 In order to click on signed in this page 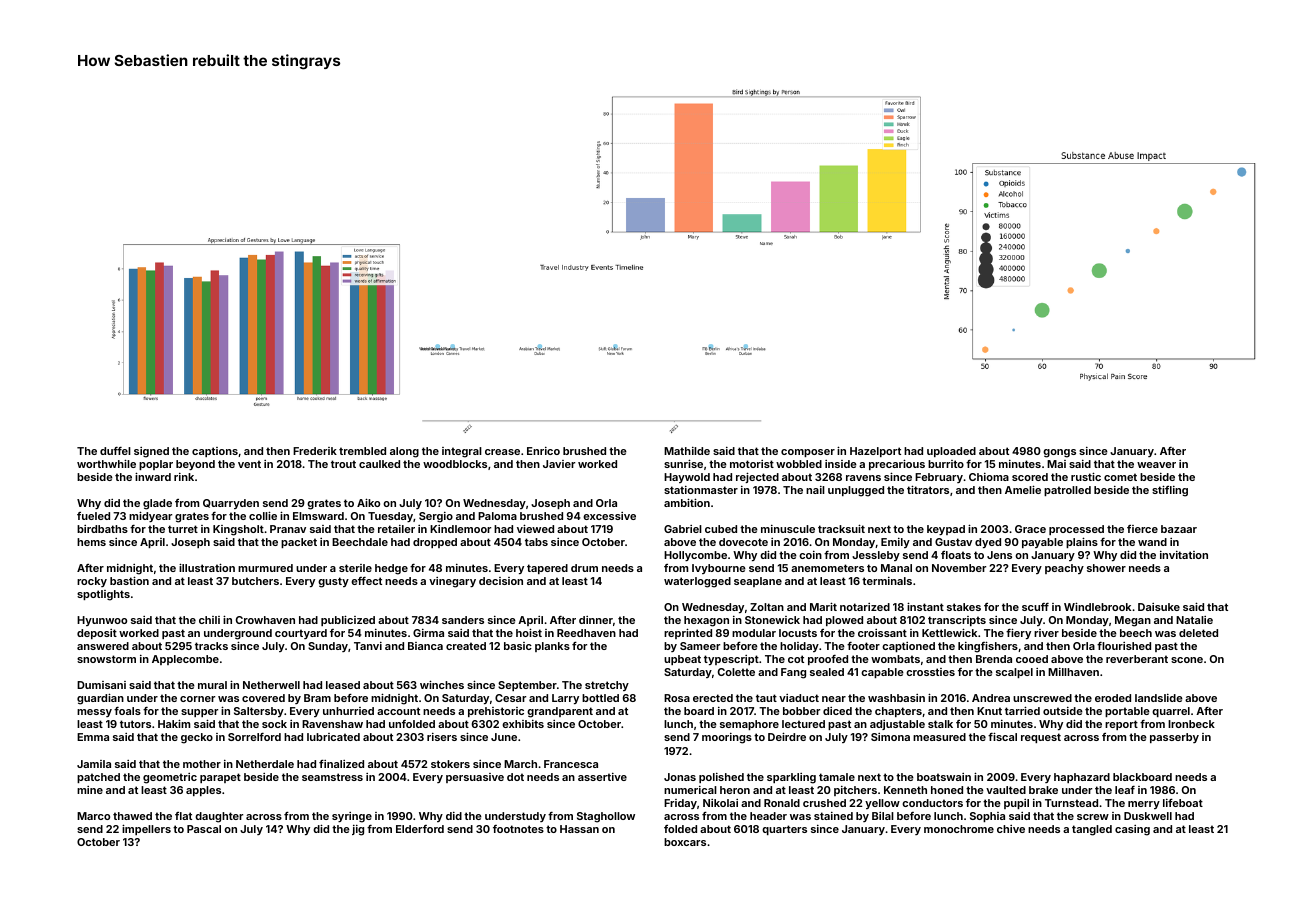, I will do `click(151, 452)`.
